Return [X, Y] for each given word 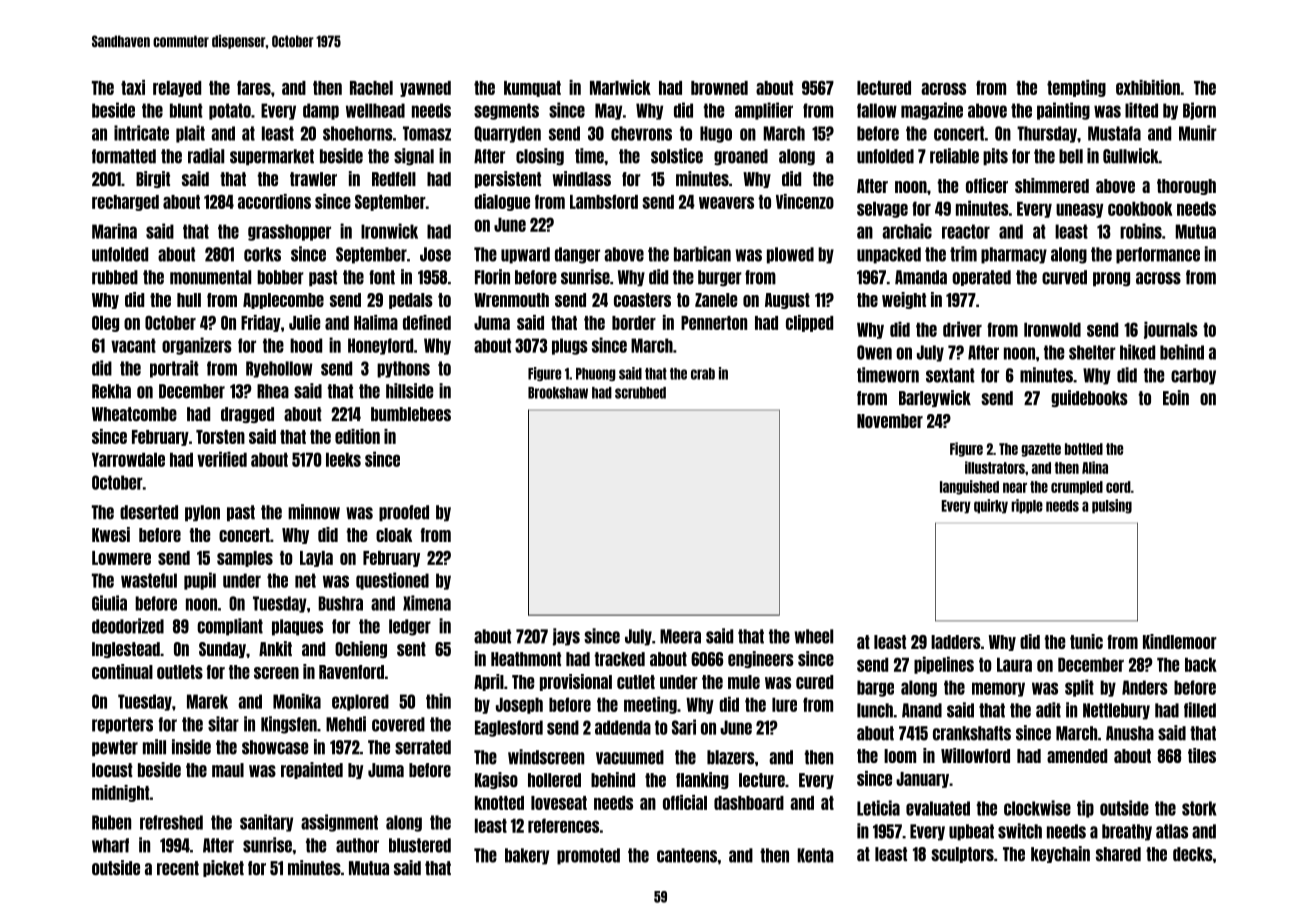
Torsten [220, 437]
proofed [404, 513]
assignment [339, 823]
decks [1193, 854]
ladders [956, 642]
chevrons [641, 133]
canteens [687, 855]
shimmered [1052, 185]
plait [190, 134]
